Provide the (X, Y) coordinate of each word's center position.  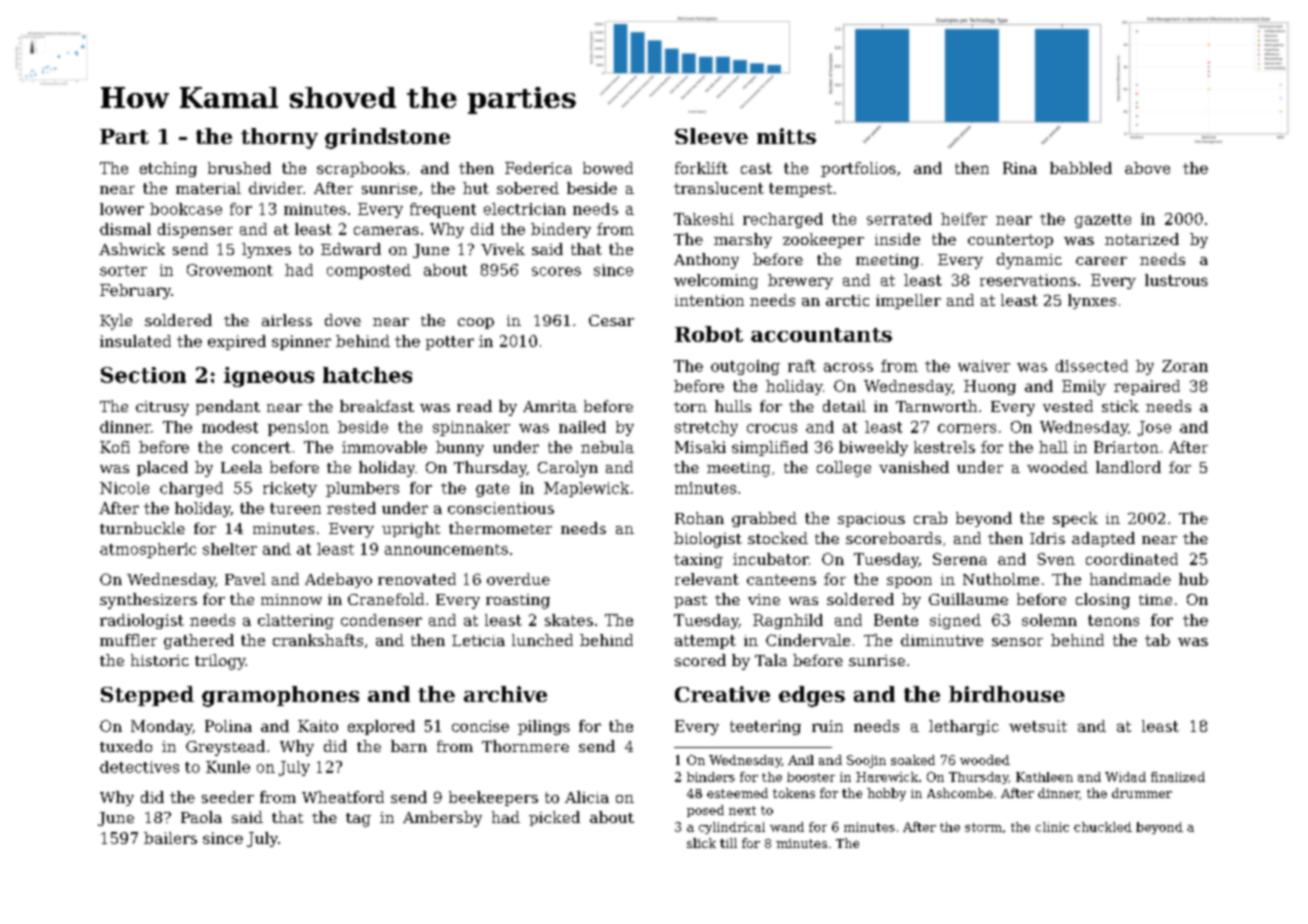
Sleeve (711, 136)
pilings (544, 727)
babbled (1081, 168)
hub (1193, 579)
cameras (386, 230)
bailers (170, 838)
